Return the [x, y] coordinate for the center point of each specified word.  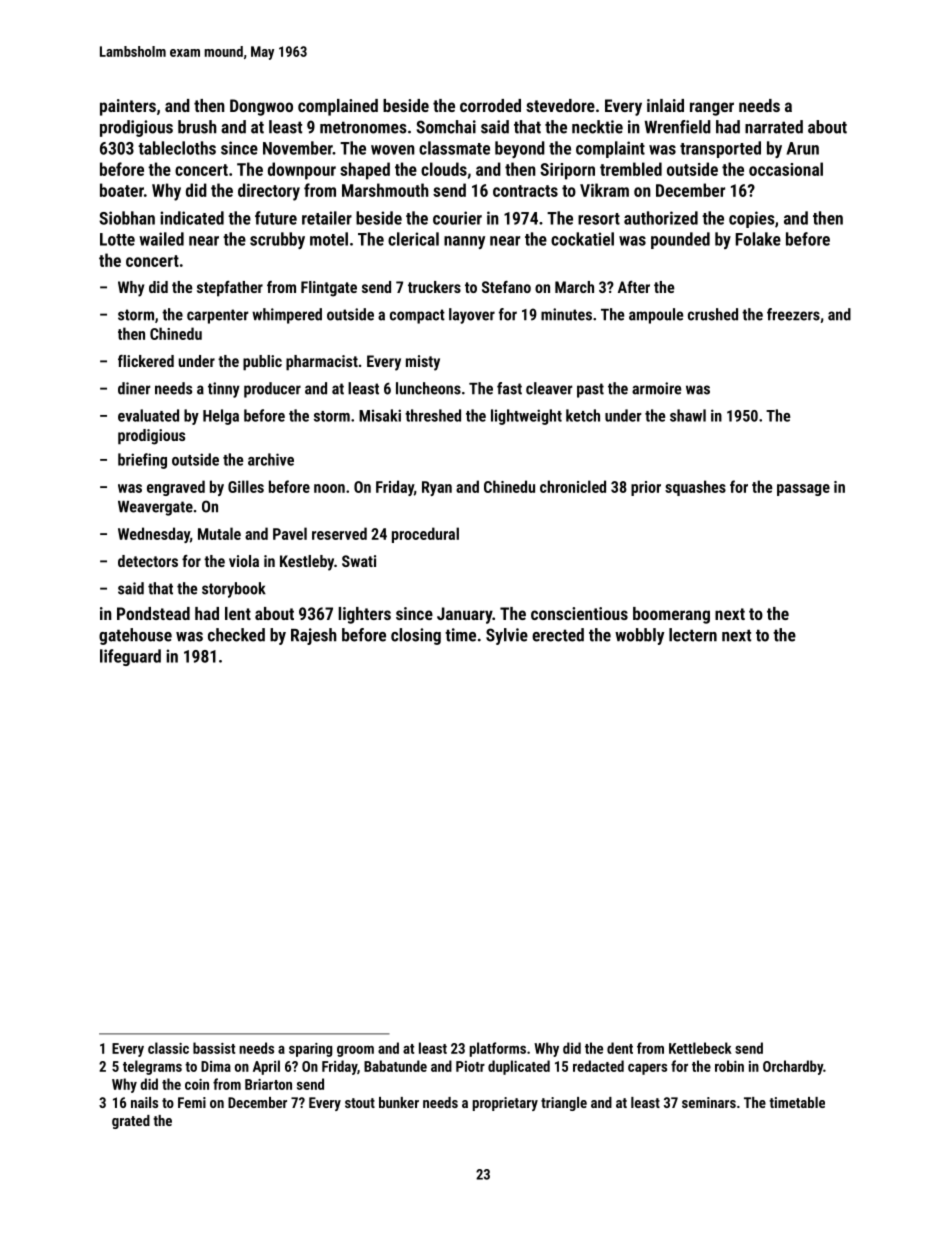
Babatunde [395, 1066]
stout [360, 1103]
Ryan [437, 488]
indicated [192, 218]
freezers [793, 314]
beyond [520, 149]
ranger [712, 109]
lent [238, 613]
